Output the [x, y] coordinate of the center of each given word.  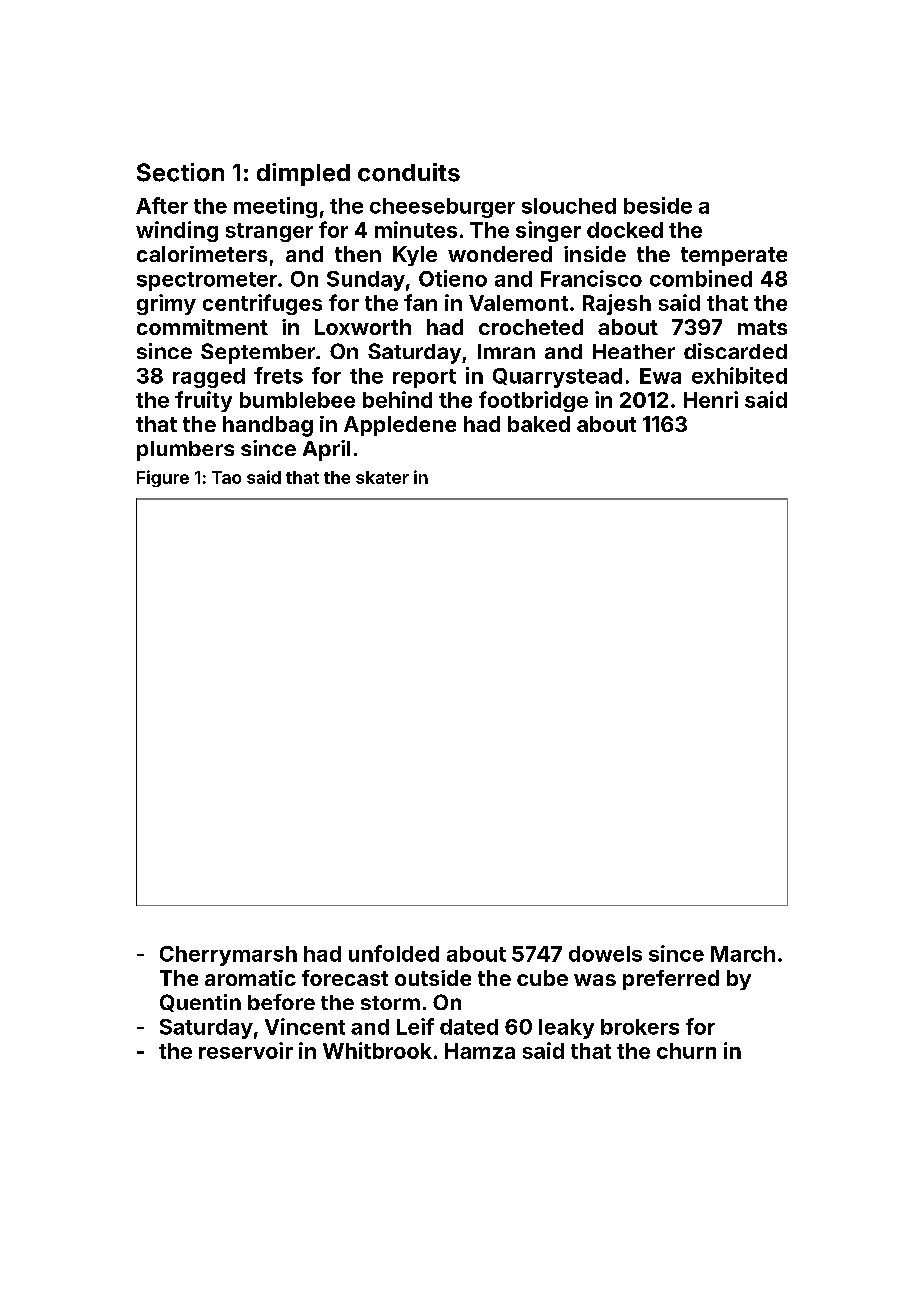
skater [382, 477]
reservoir [246, 1050]
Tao [226, 477]
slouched [569, 206]
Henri [711, 399]
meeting [275, 207]
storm [390, 1003]
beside [658, 205]
